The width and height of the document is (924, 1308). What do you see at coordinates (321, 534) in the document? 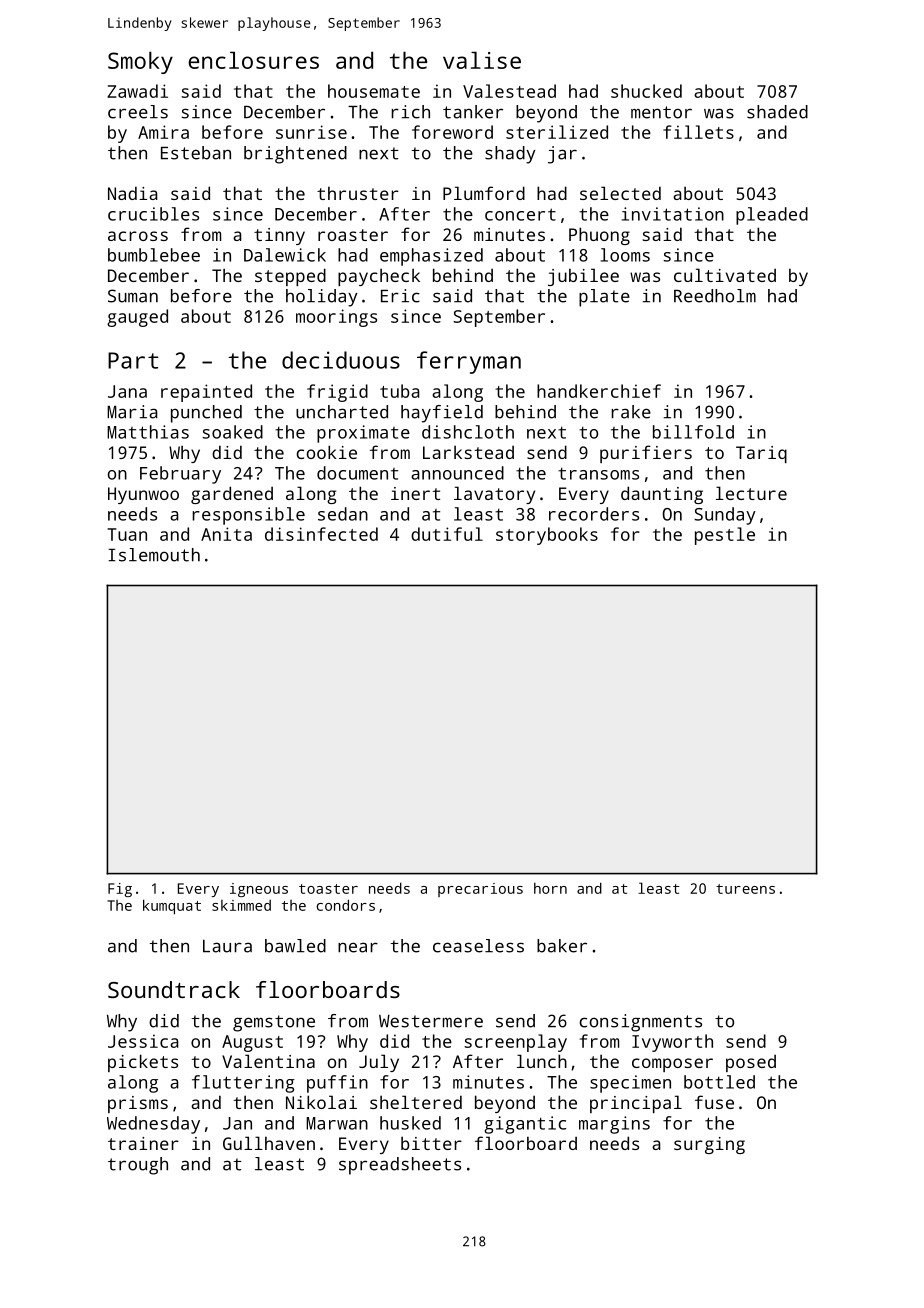
I see `disinfected` at bounding box center [321, 534].
